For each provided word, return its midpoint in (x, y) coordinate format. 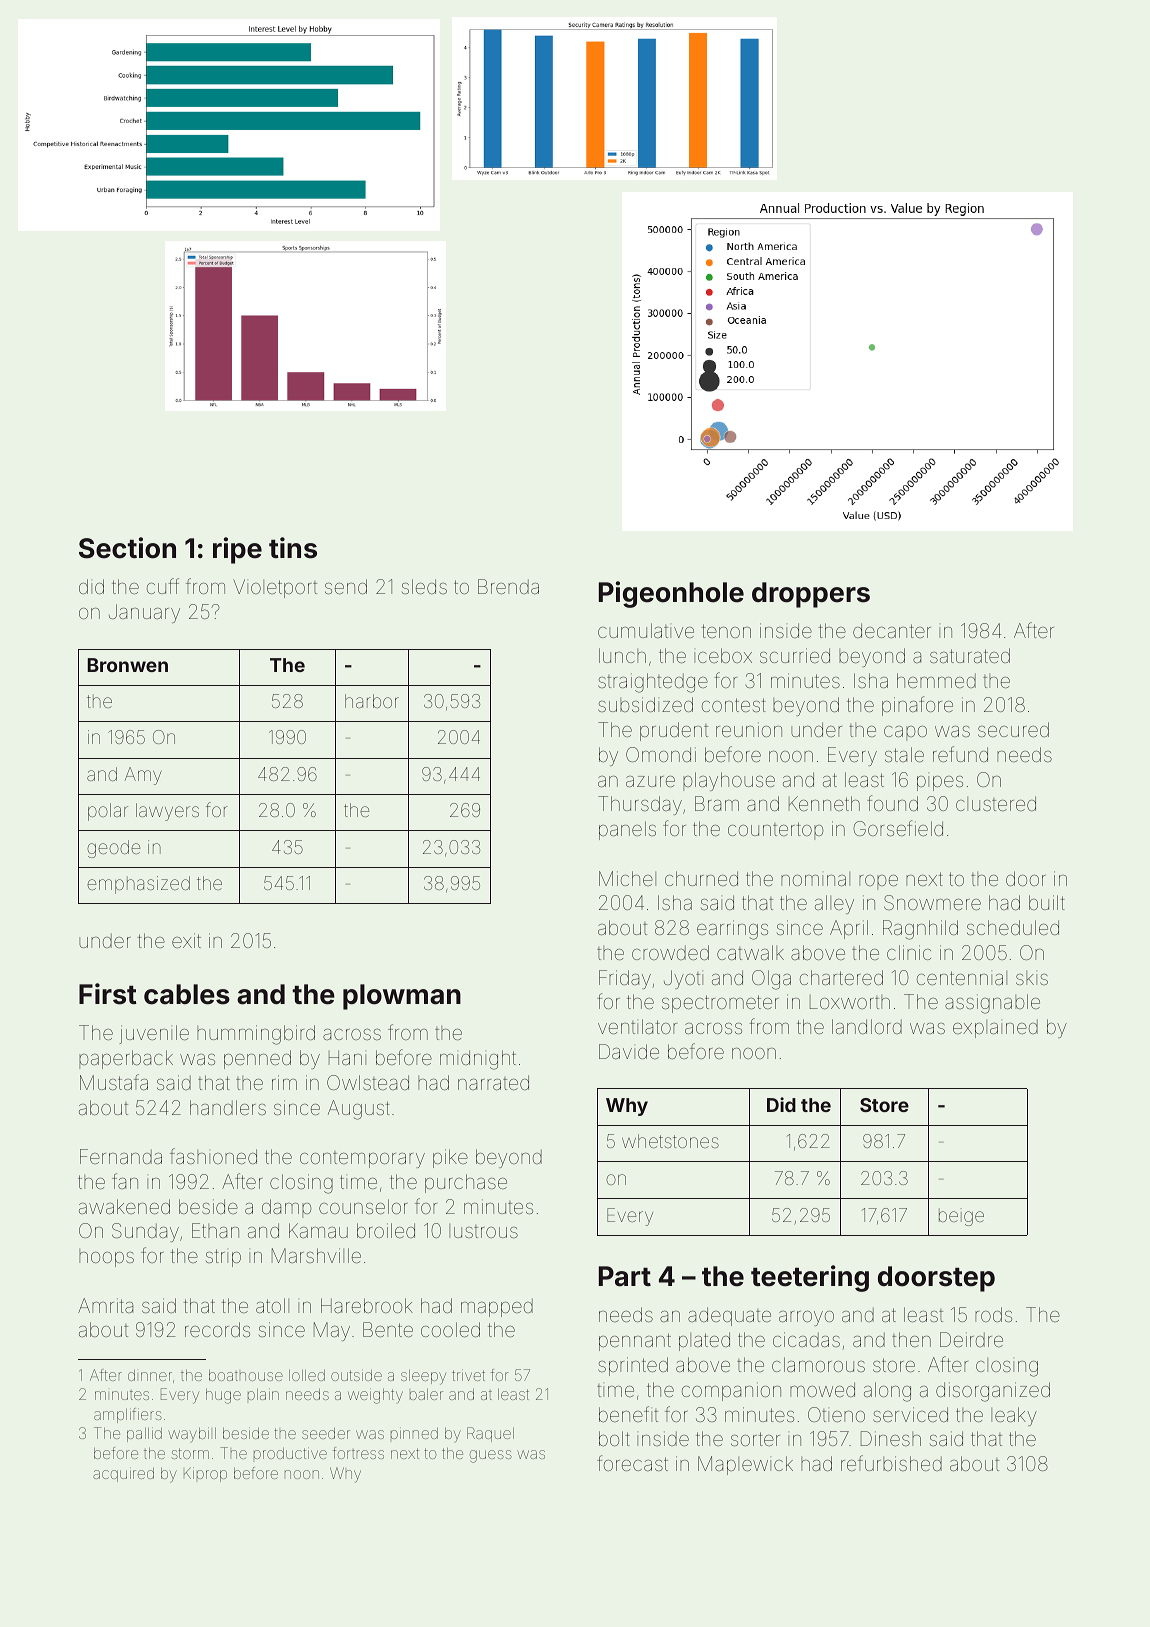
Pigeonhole (671, 594)
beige (961, 1217)
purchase (466, 1183)
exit (186, 940)
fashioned (213, 1156)
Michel (627, 878)
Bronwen (127, 665)
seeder (326, 1433)
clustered (996, 803)
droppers (811, 595)
